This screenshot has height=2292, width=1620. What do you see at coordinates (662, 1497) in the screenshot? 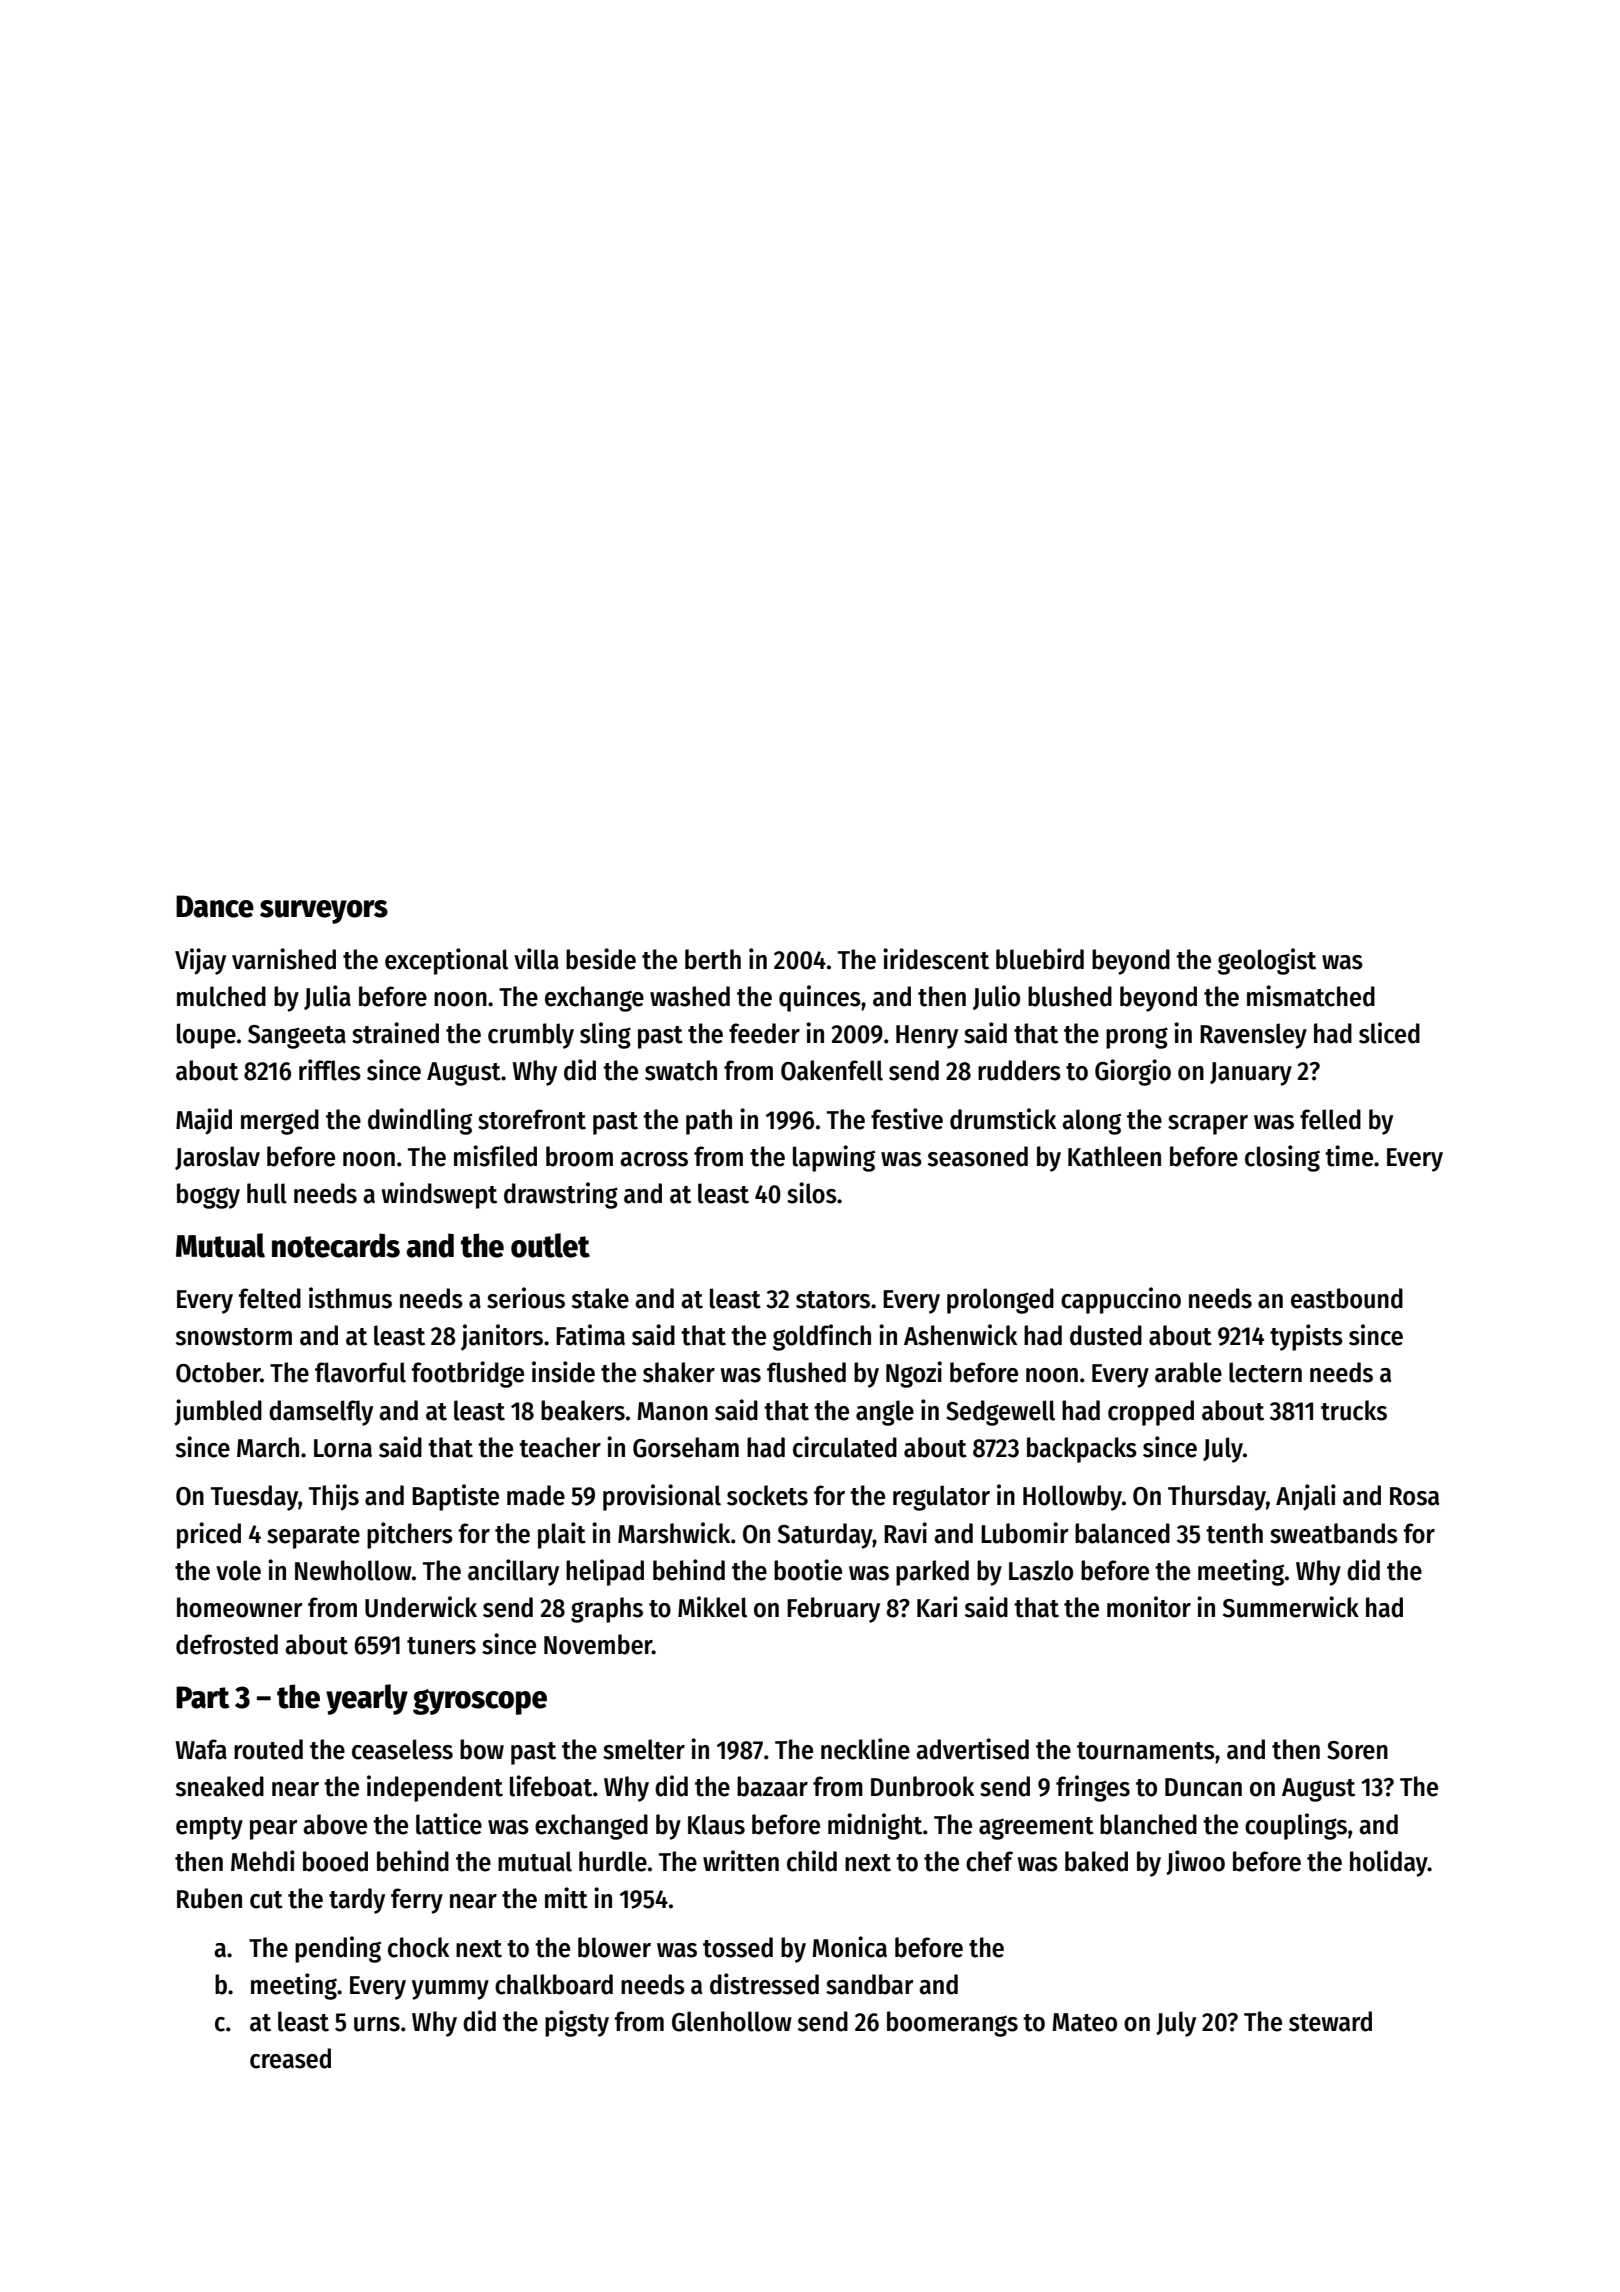
I see `provisional` at bounding box center [662, 1497].
